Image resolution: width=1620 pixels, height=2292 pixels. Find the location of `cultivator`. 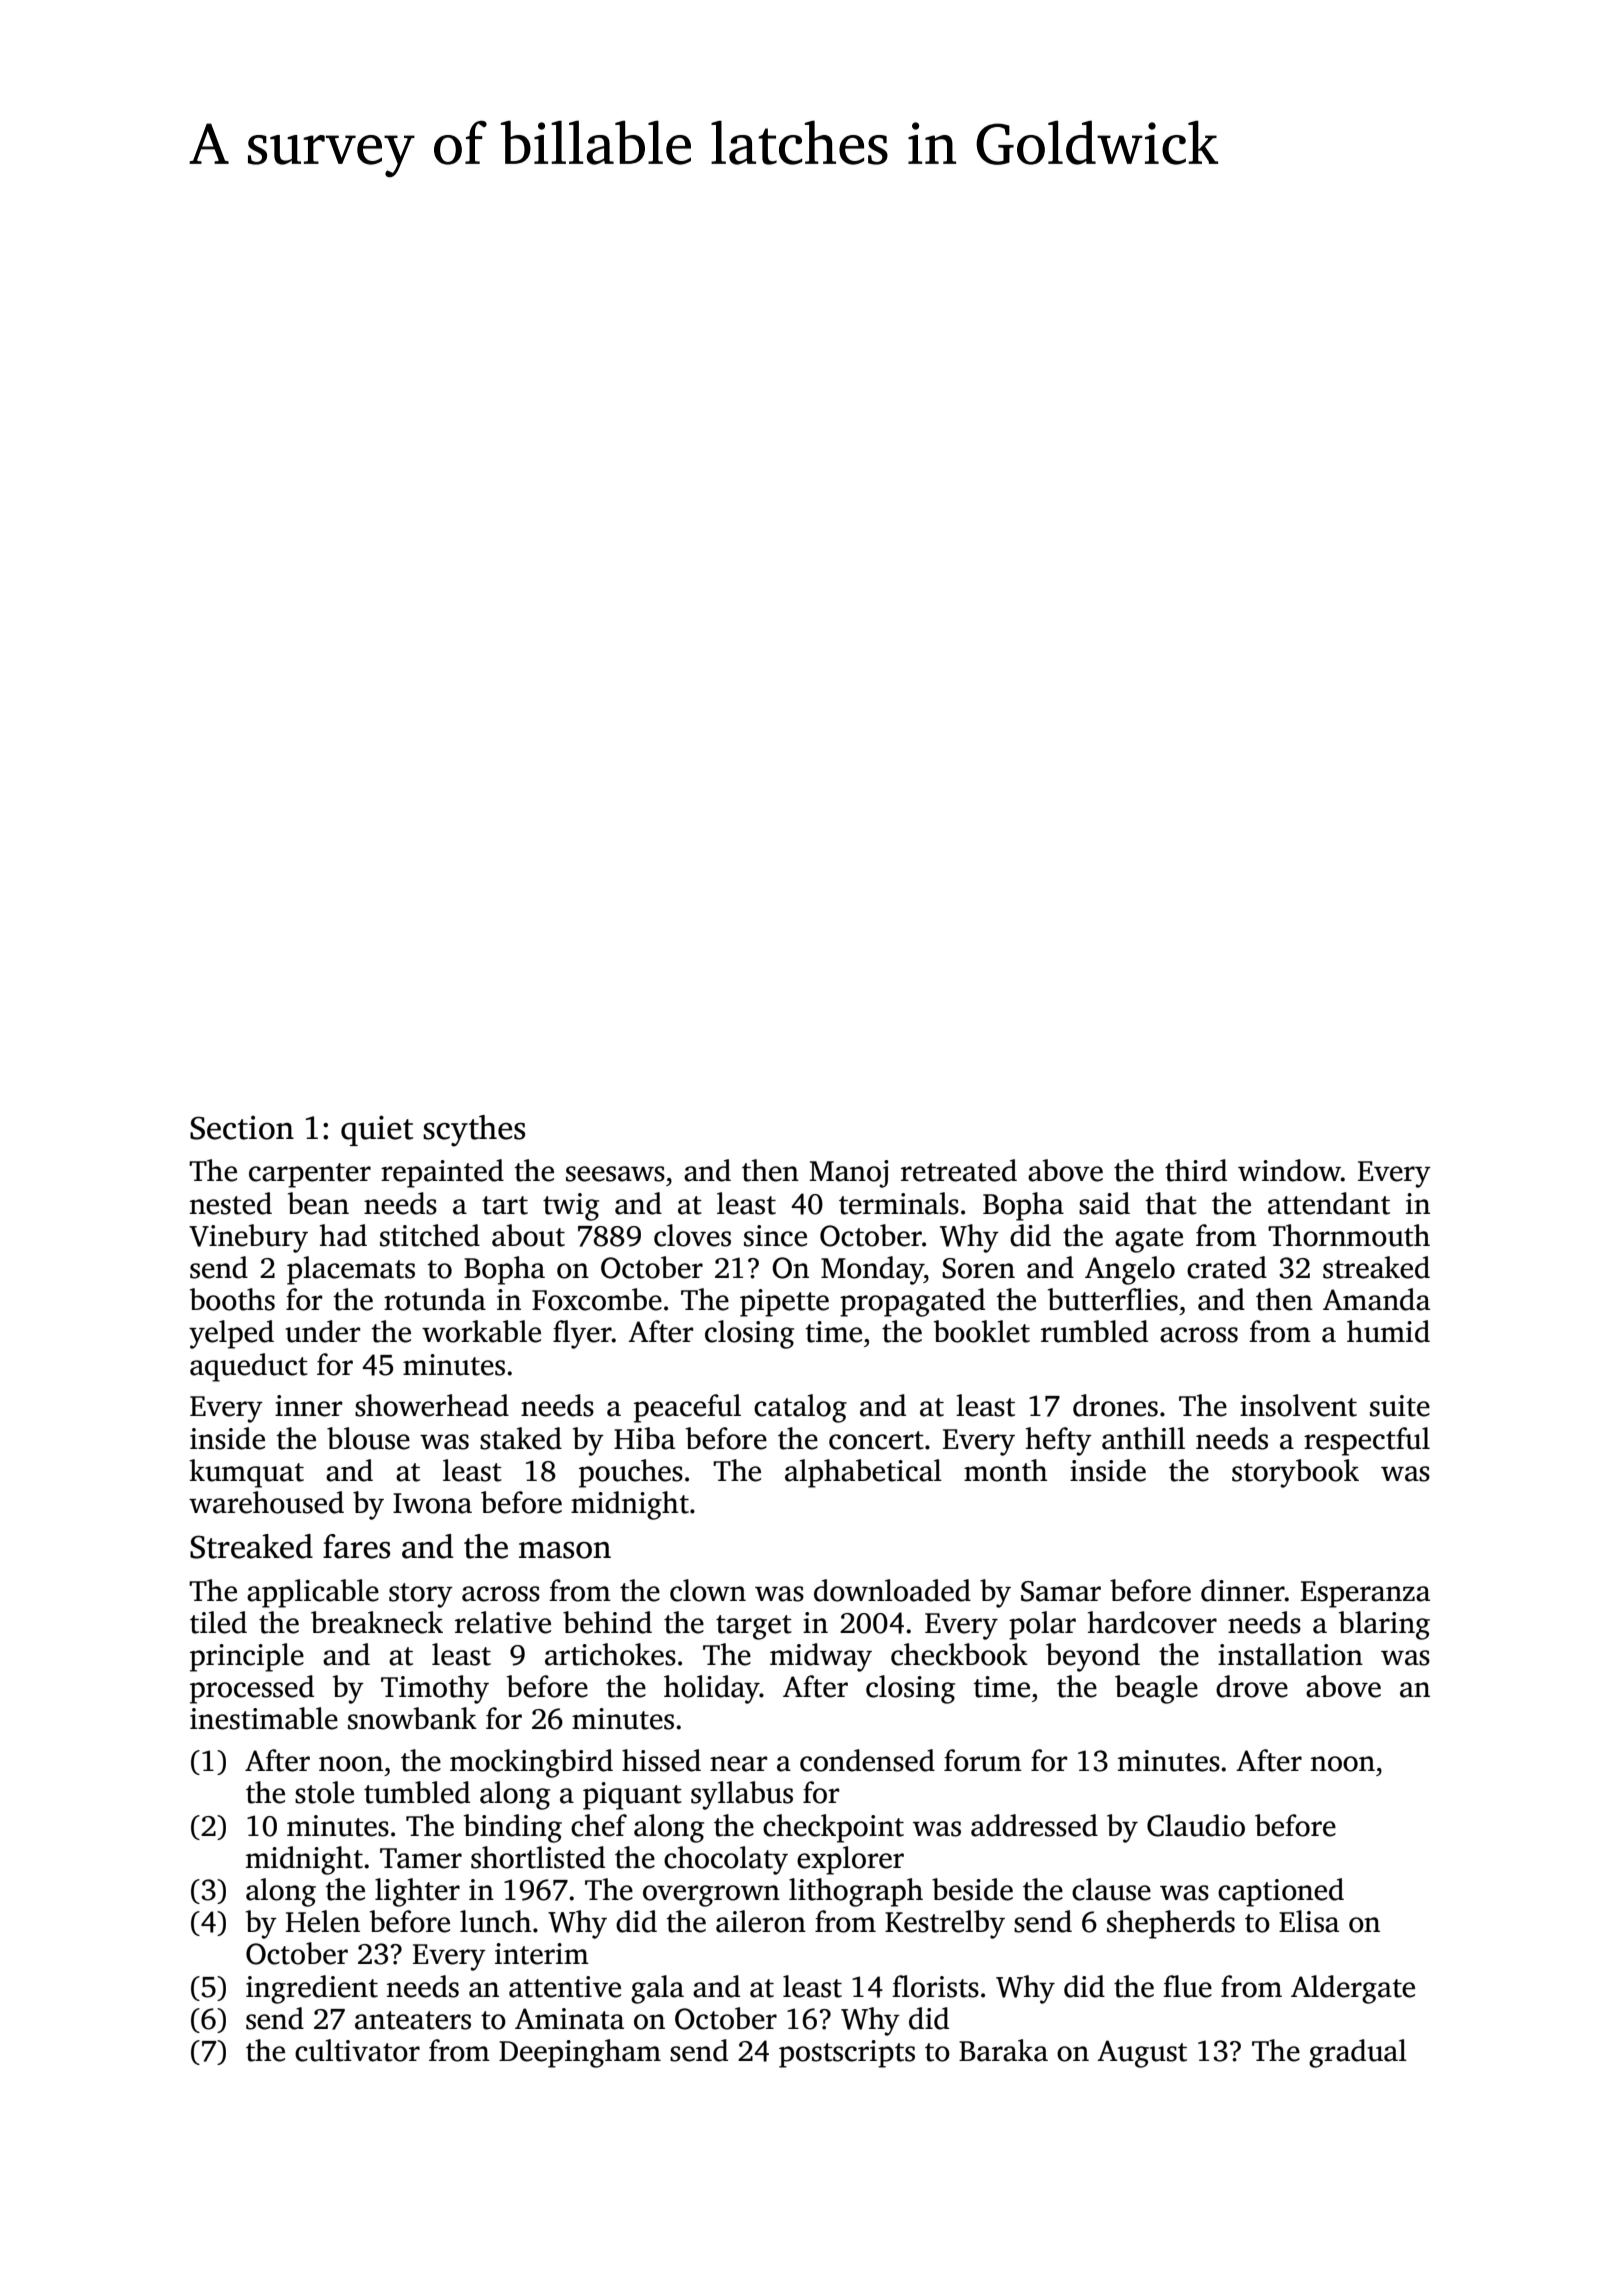

cultivator is located at coordinates (357, 2050).
